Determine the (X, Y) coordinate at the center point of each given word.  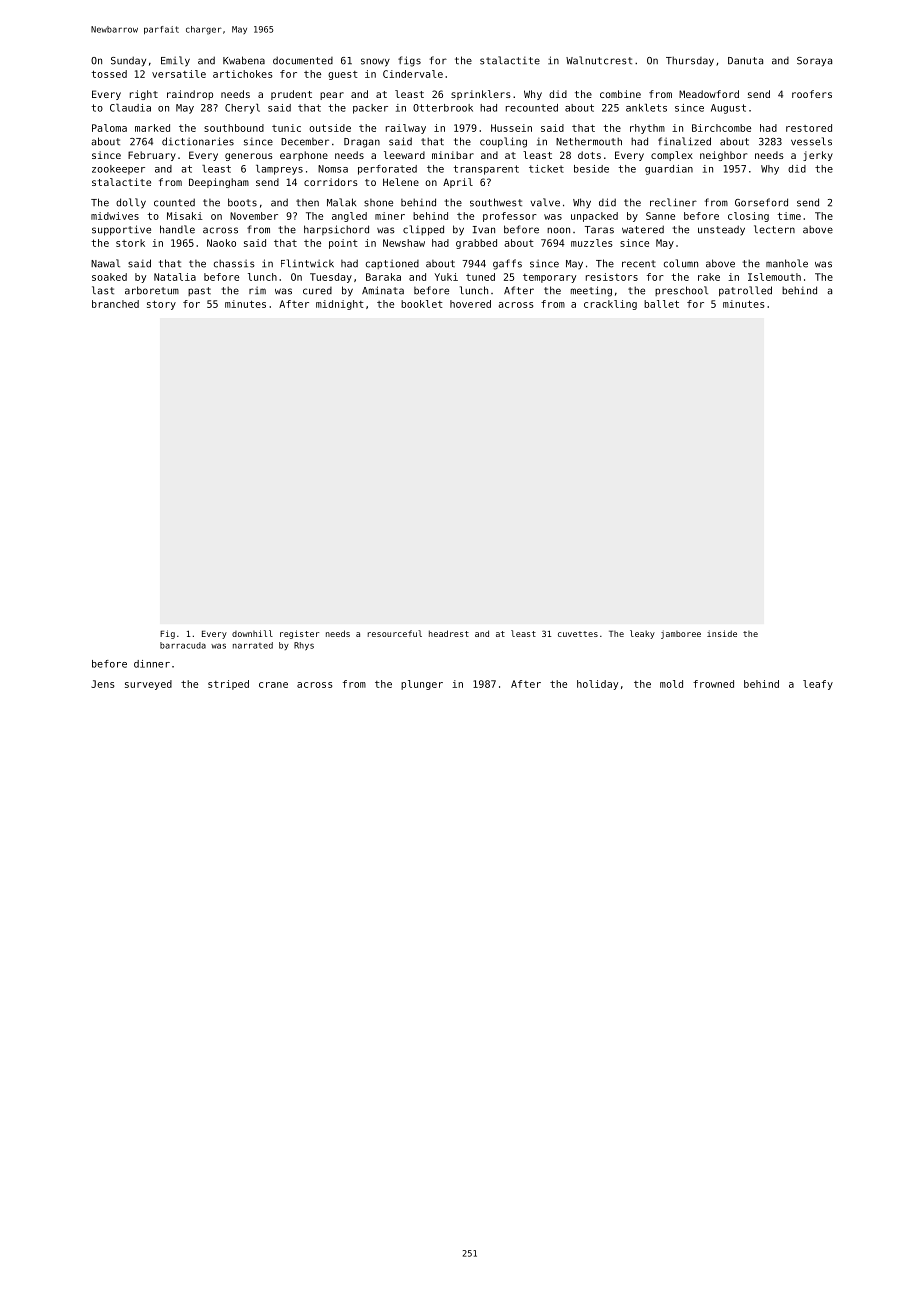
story (161, 305)
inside (722, 633)
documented (303, 60)
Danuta (745, 61)
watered (643, 229)
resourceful (395, 633)
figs (409, 61)
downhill (252, 633)
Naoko (221, 243)
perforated (387, 170)
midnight (339, 305)
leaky (642, 634)
